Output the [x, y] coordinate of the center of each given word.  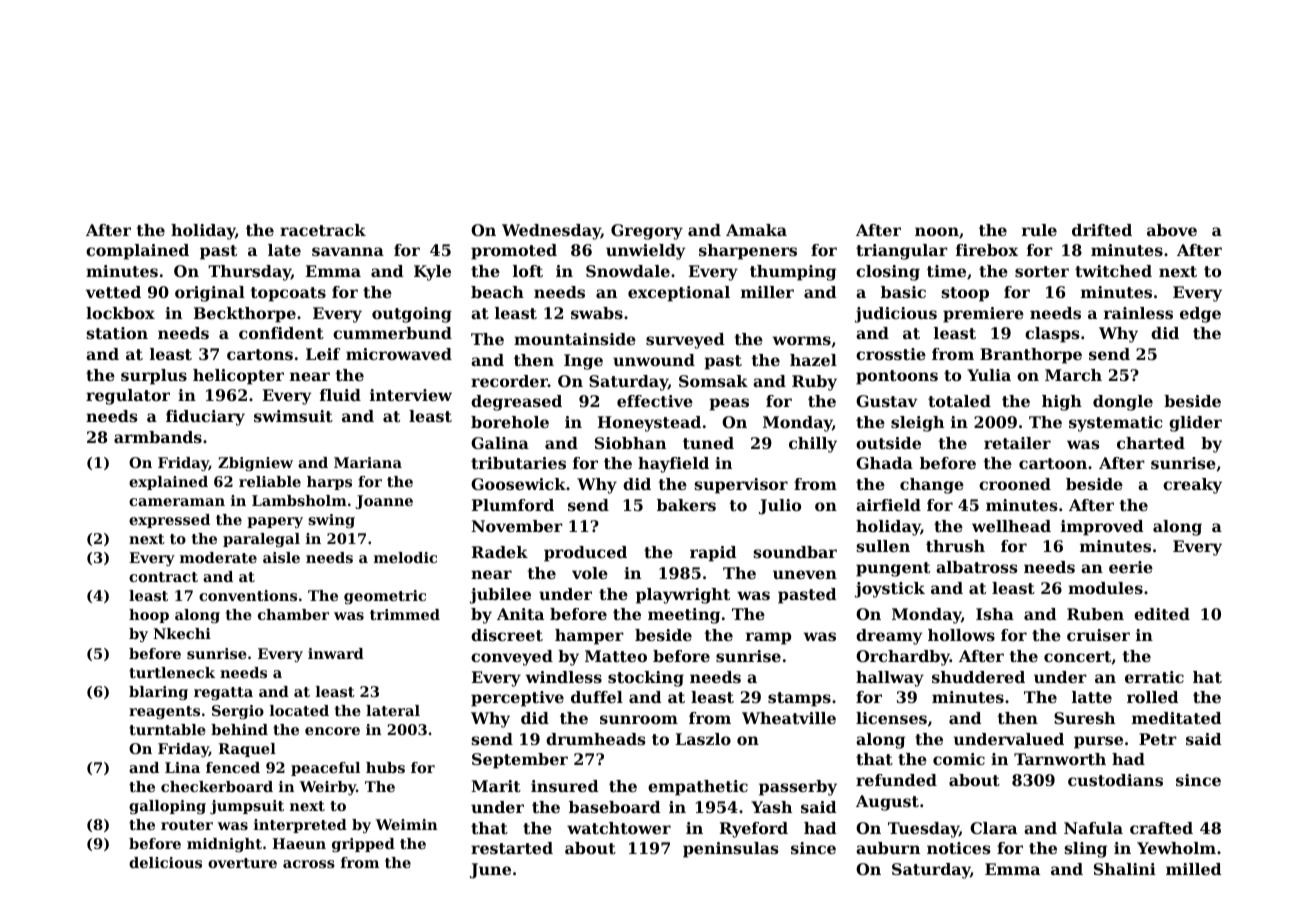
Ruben [1095, 614]
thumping [793, 273]
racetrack [323, 230]
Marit [496, 786]
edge [1200, 315]
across [309, 864]
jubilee [500, 596]
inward [336, 653]
